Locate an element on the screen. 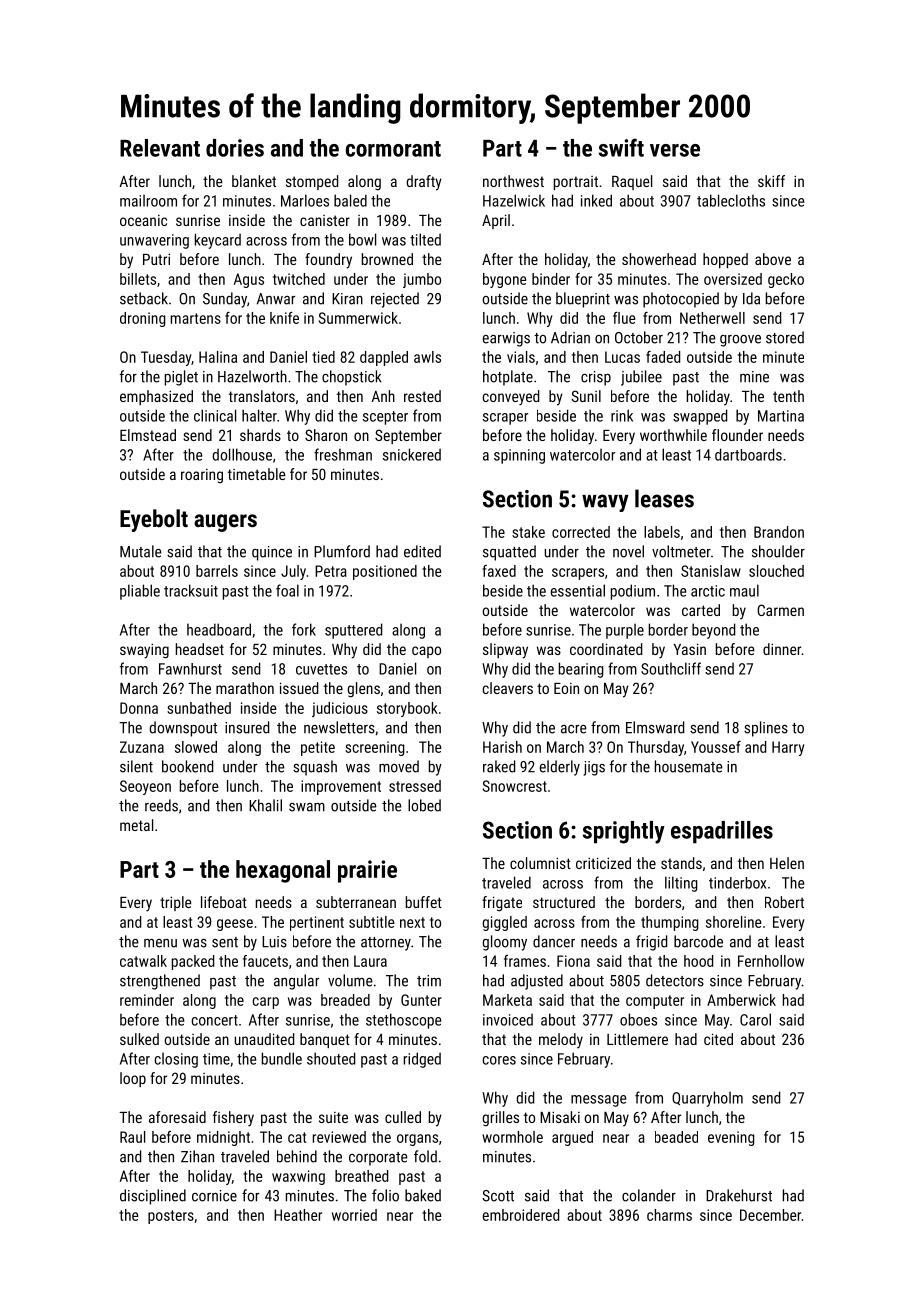  beyond is located at coordinates (713, 631).
